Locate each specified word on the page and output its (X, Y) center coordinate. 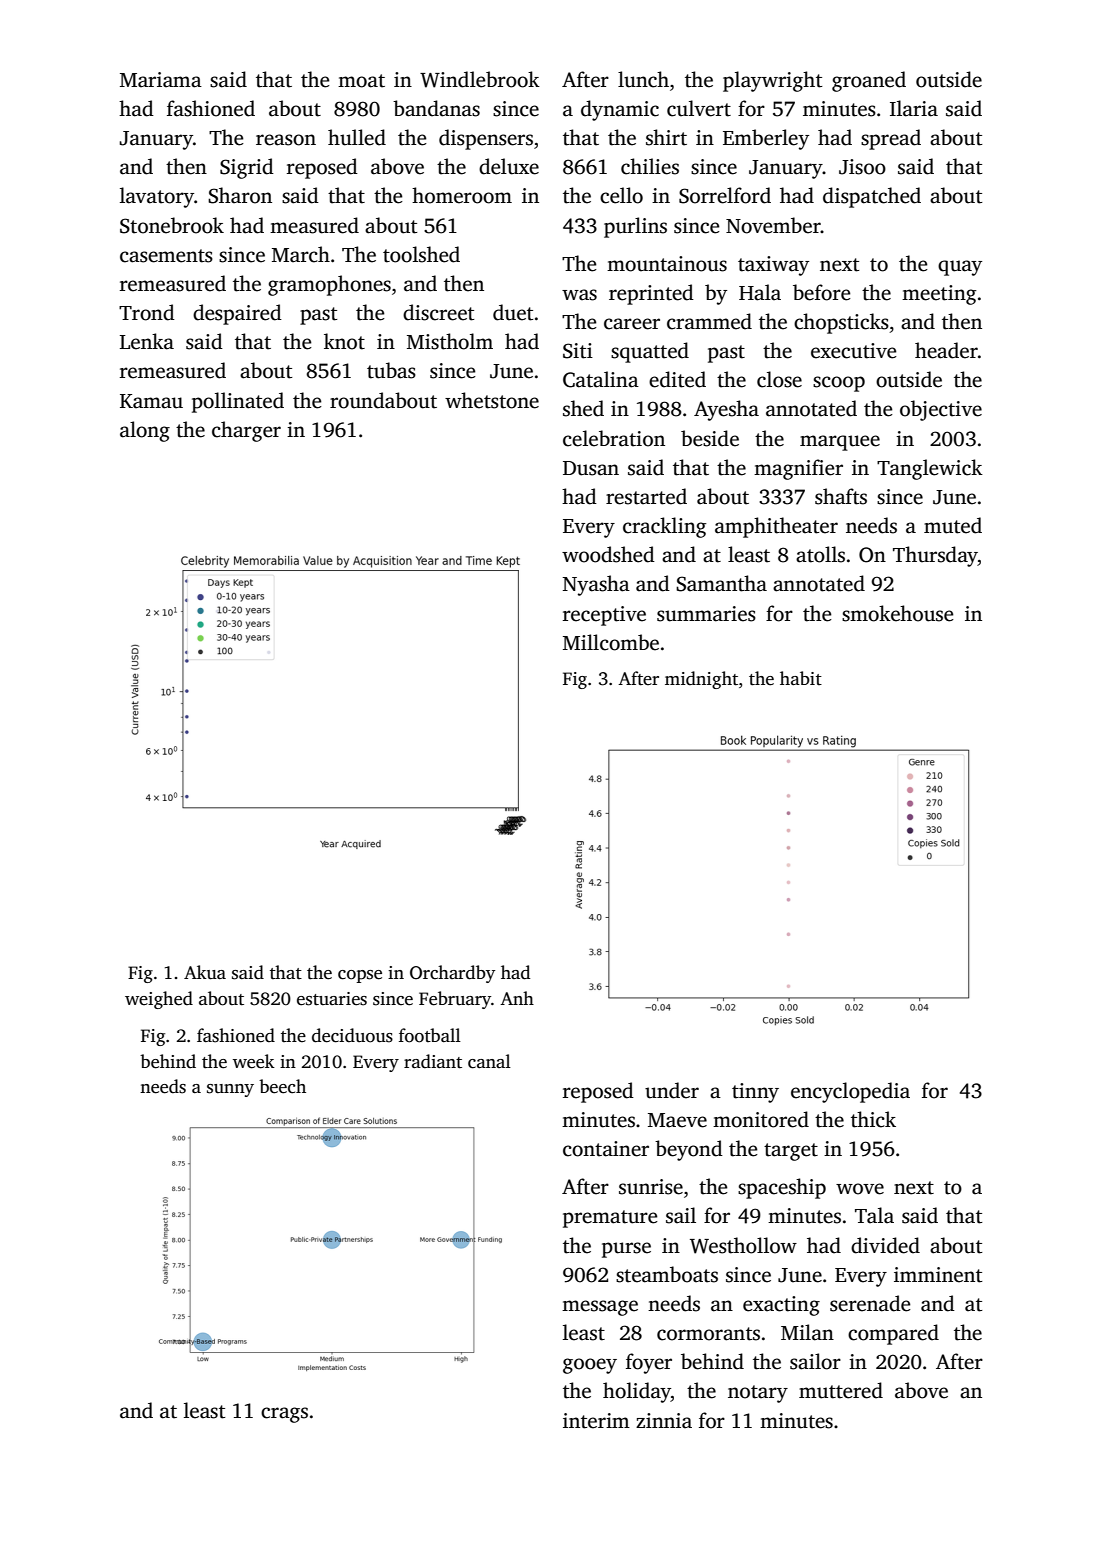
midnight (701, 680)
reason (286, 140)
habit (801, 678)
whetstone (492, 400)
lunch (643, 79)
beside (710, 438)
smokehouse (898, 613)
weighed (159, 1000)
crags (284, 1415)
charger (246, 431)
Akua (205, 972)
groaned (869, 81)
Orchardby (452, 974)
